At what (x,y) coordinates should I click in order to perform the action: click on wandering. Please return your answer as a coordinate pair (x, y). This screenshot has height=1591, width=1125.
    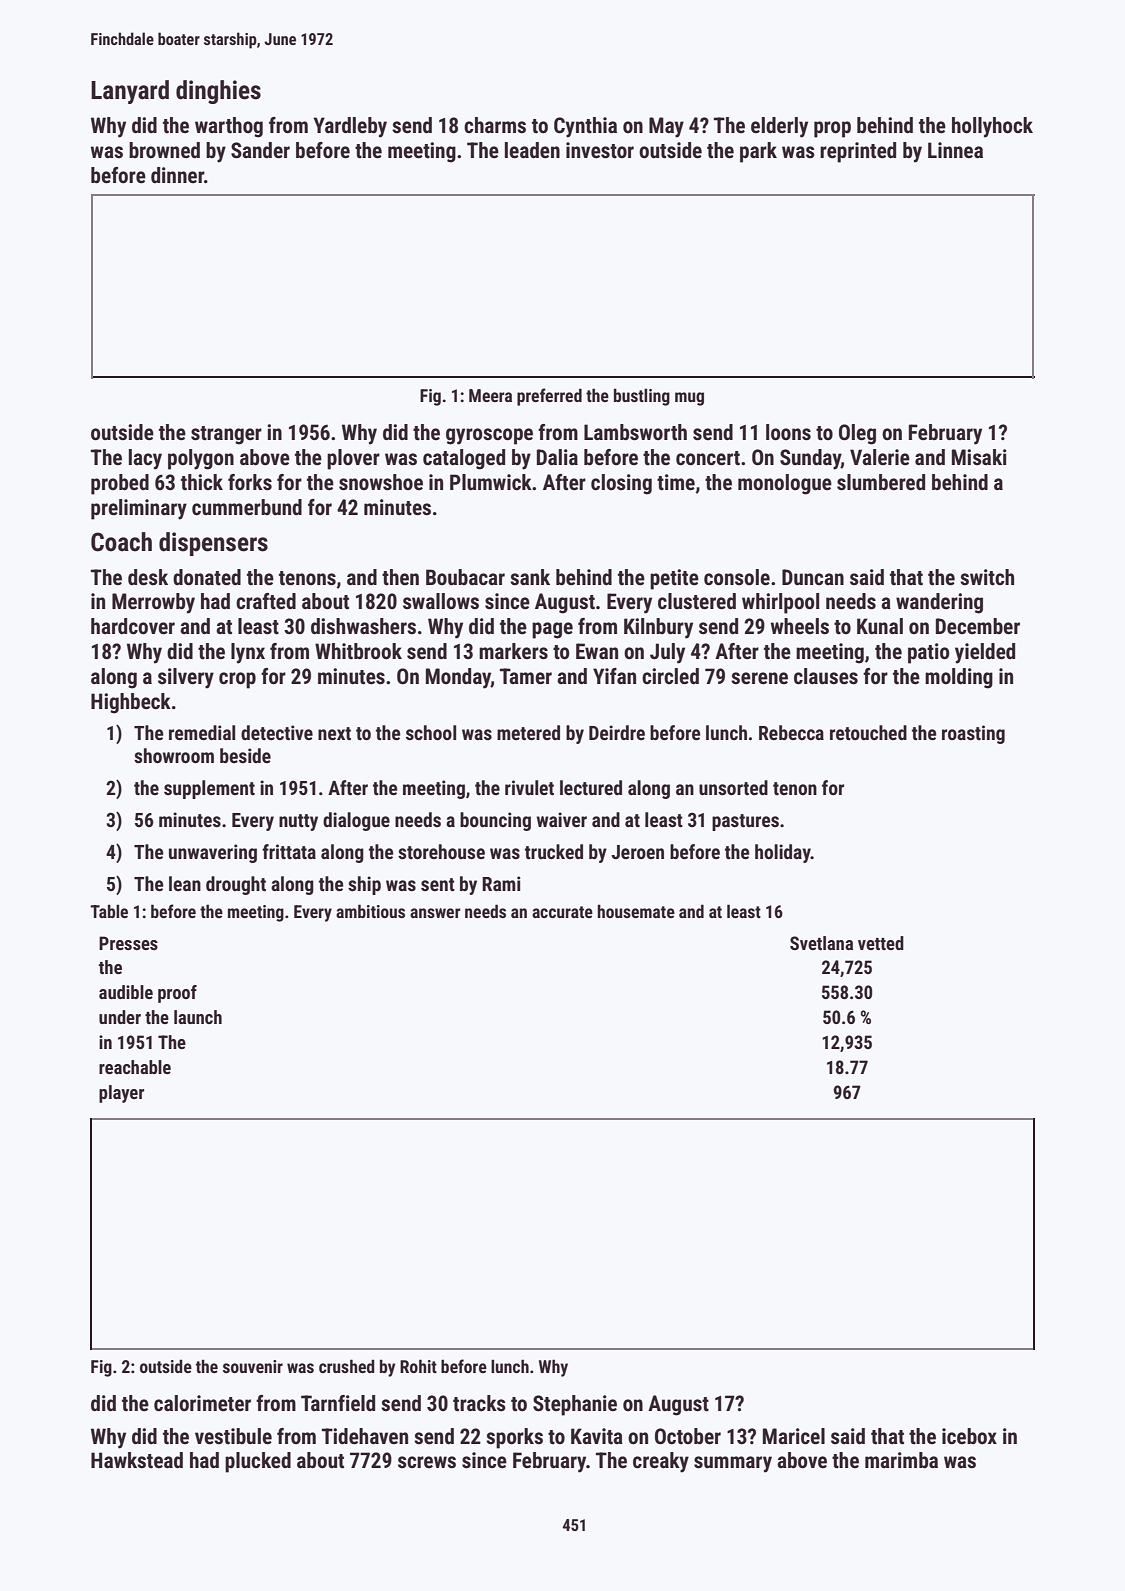
    Looking at the image, I should click on (939, 603).
